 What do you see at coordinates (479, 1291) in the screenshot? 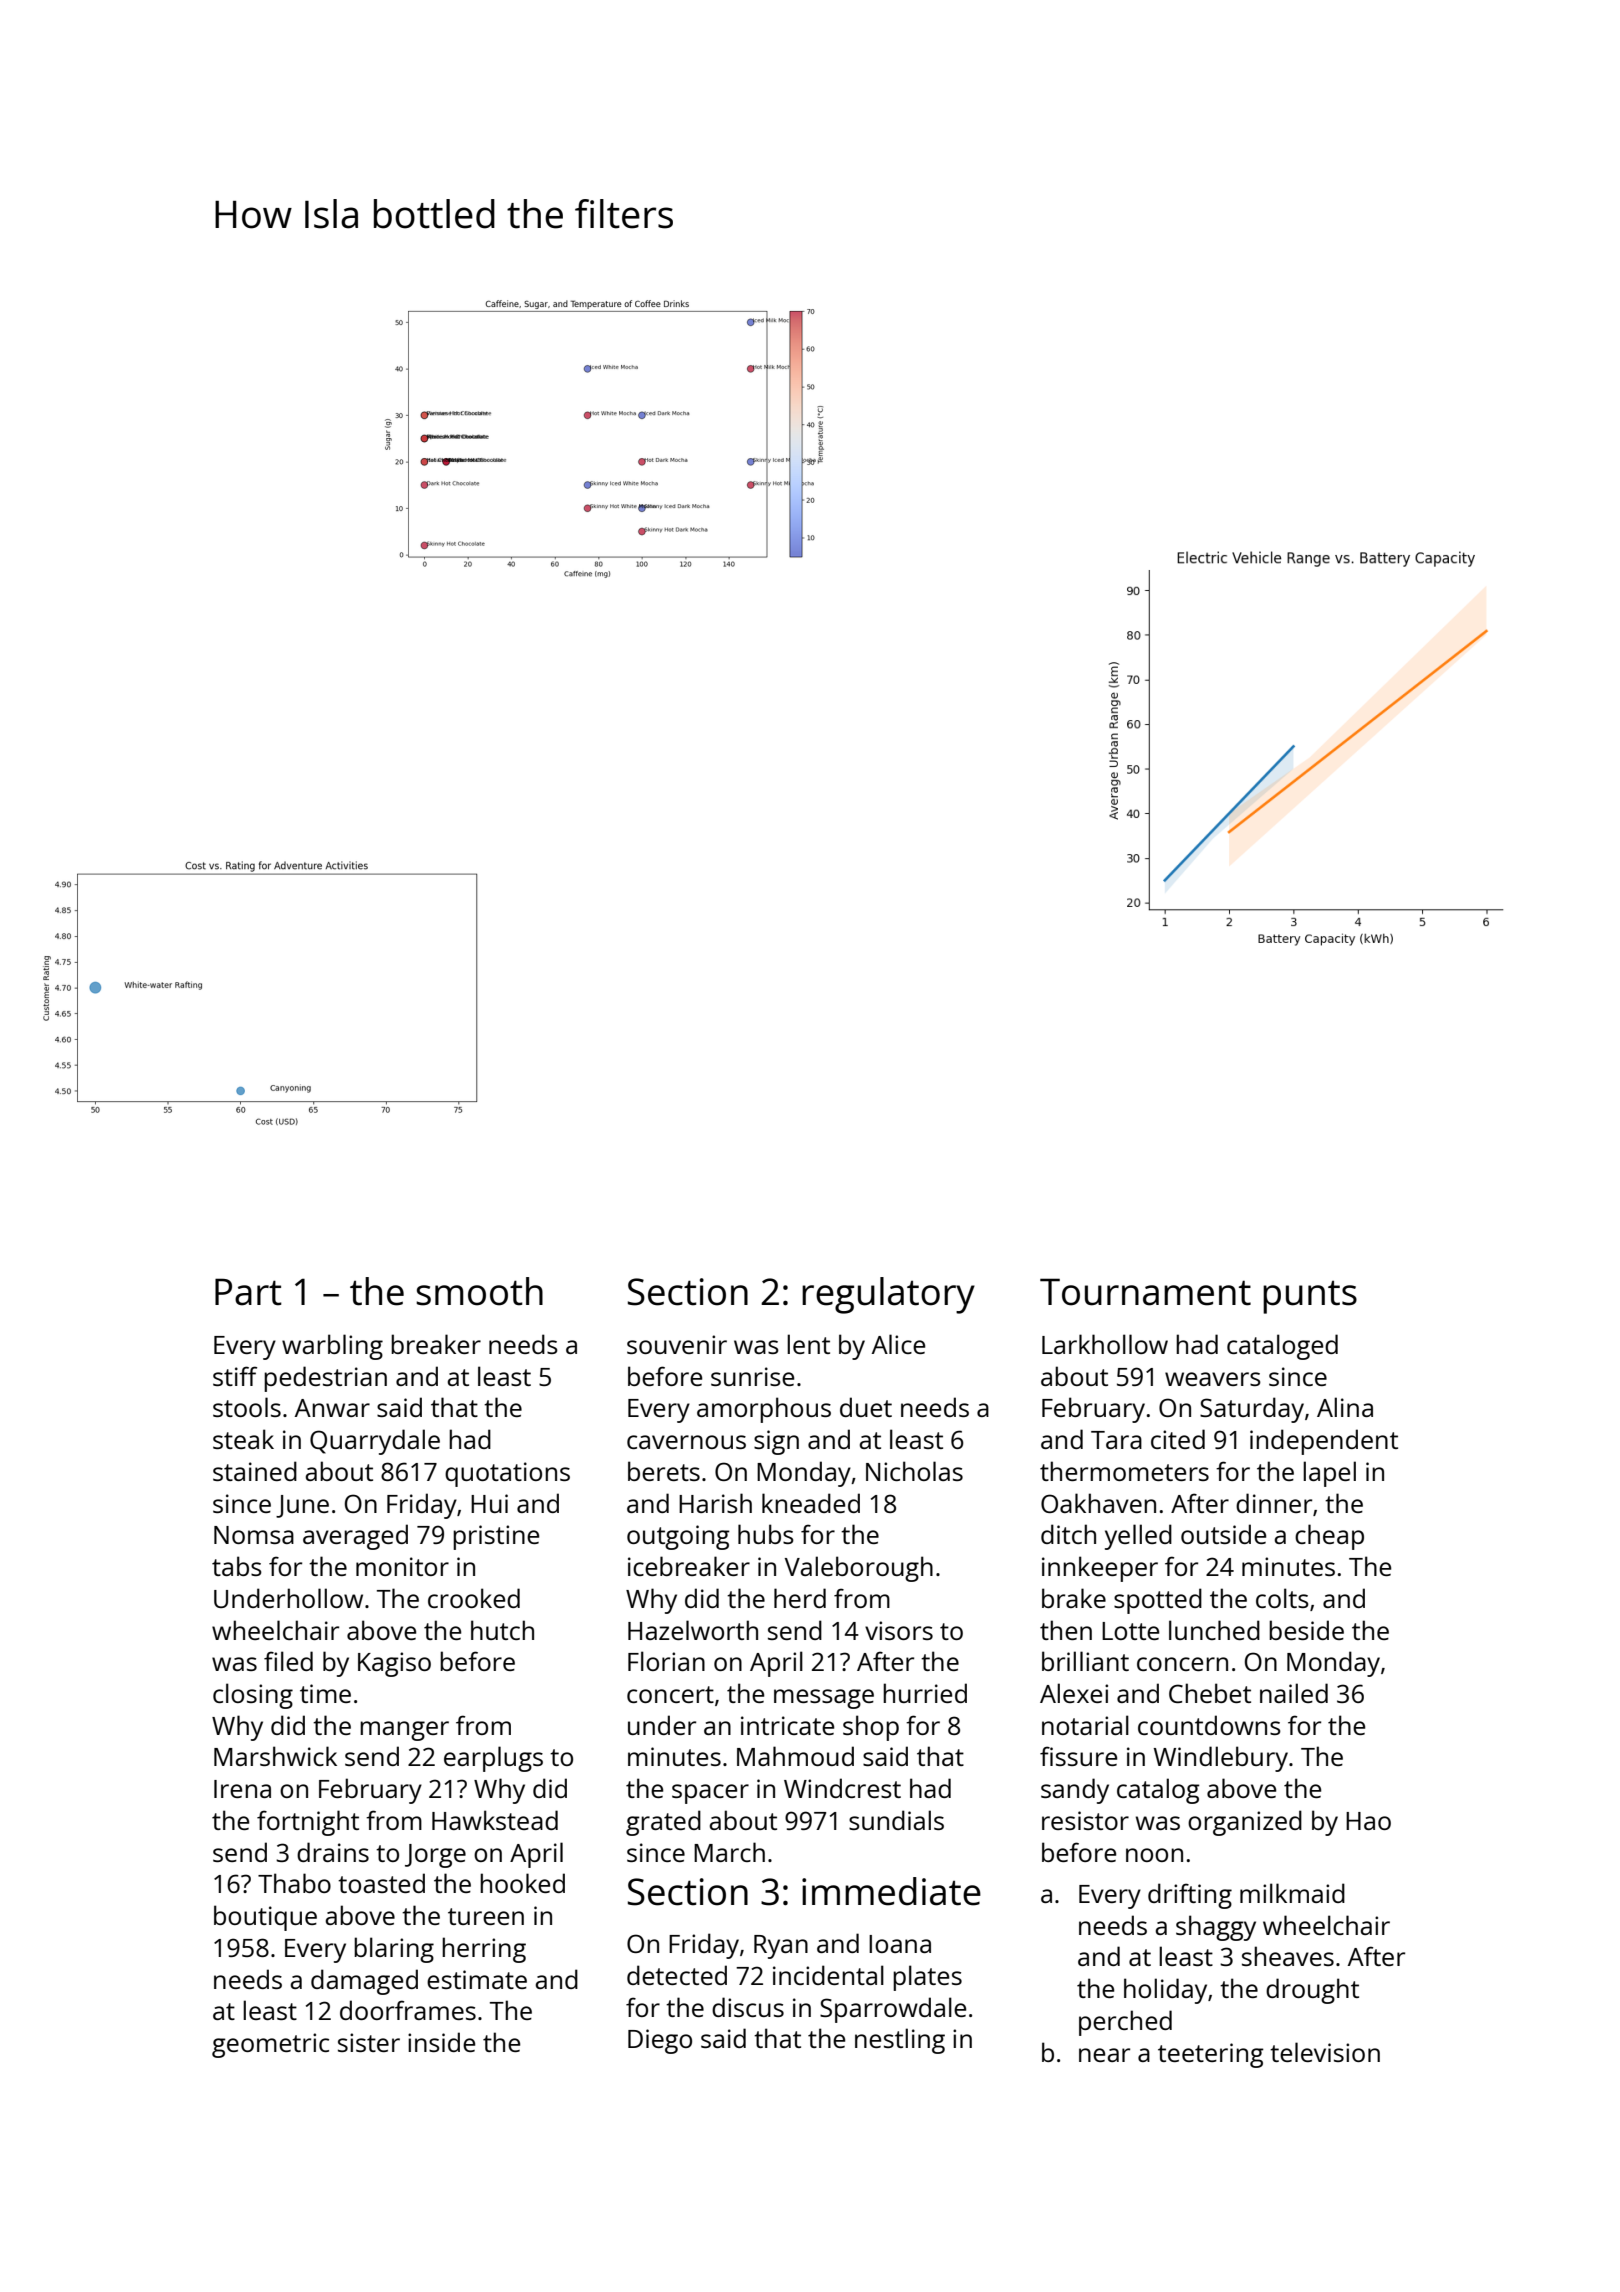
I see `smooth` at bounding box center [479, 1291].
